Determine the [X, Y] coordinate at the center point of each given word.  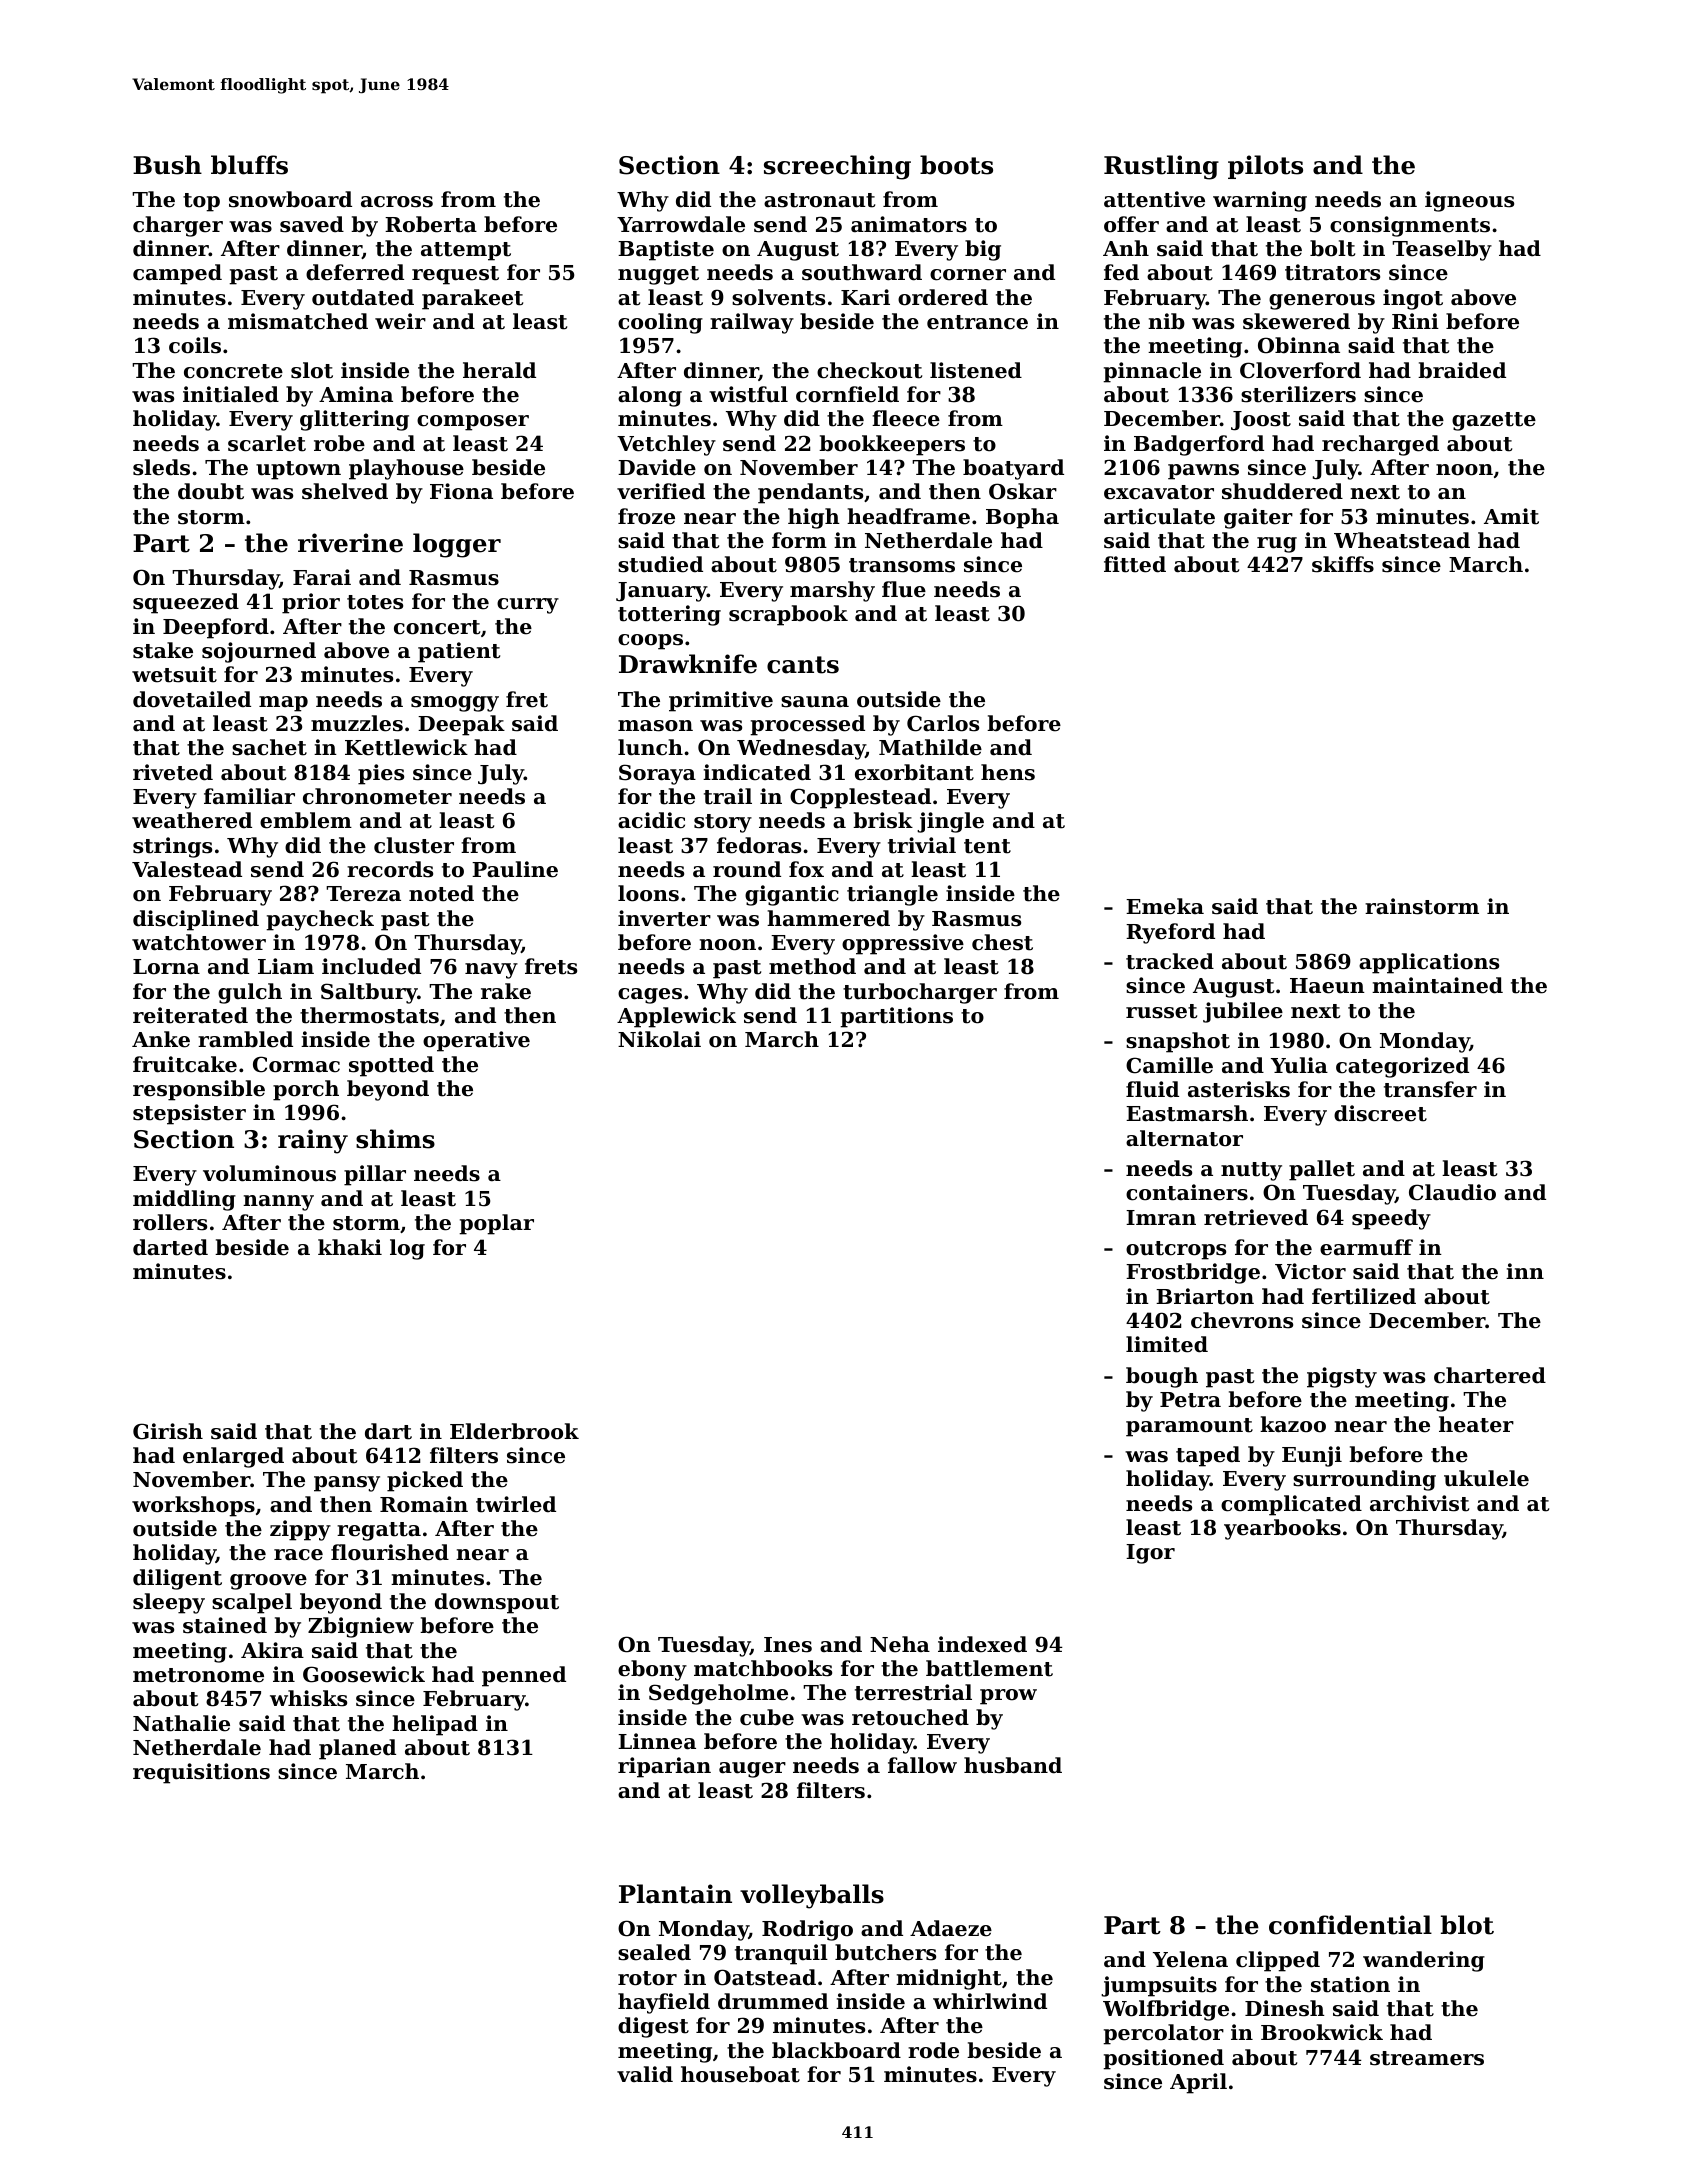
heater [1476, 1424]
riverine [350, 543]
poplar [496, 1224]
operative [476, 1041]
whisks [308, 1698]
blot [1467, 1925]
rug [1277, 545]
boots [956, 165]
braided [1462, 370]
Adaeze [951, 1928]
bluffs [249, 165]
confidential [1350, 1925]
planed [357, 1749]
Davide [657, 467]
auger [752, 1770]
